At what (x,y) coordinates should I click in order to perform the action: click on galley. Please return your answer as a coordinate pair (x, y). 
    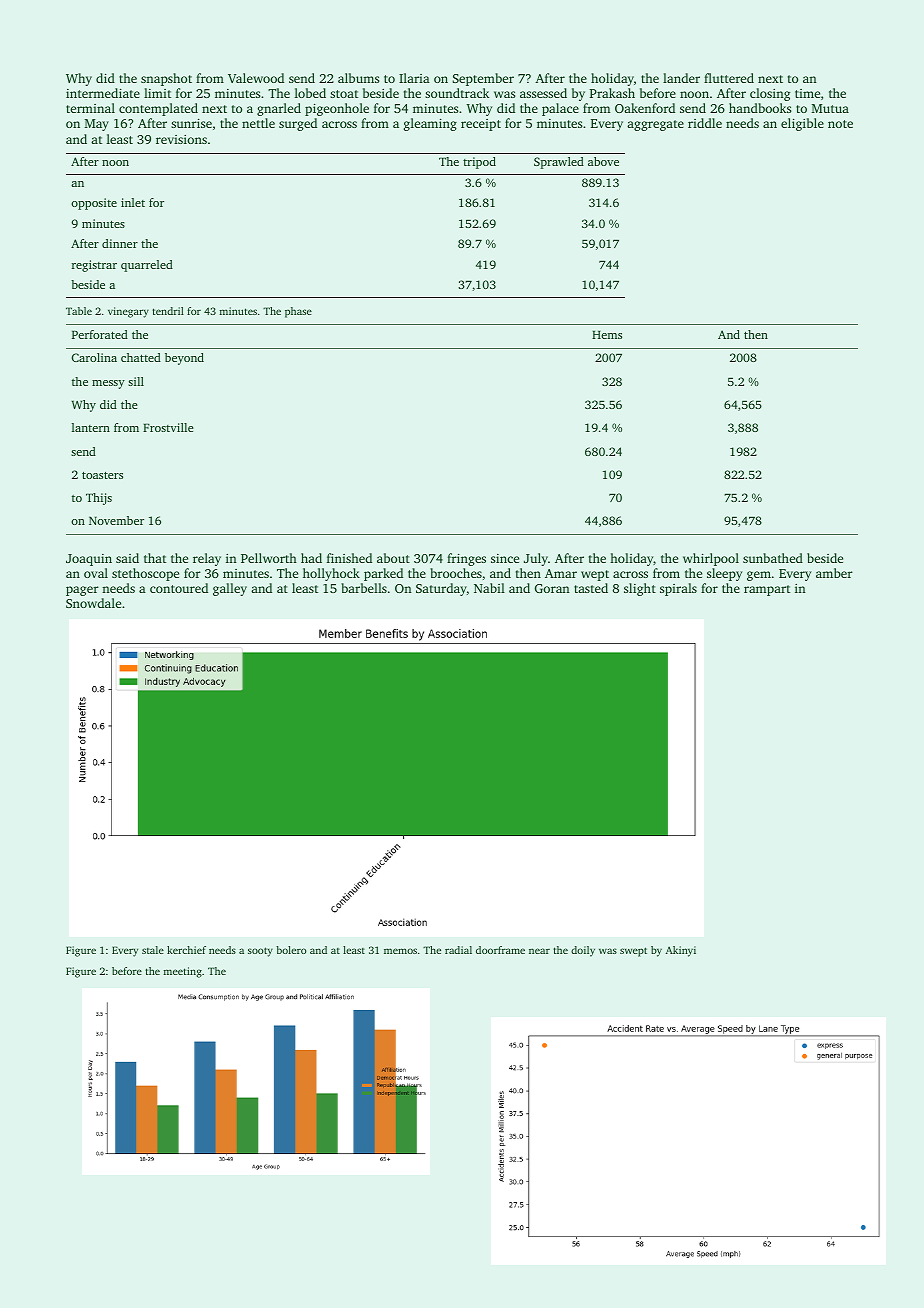
    Looking at the image, I should click on (230, 589).
